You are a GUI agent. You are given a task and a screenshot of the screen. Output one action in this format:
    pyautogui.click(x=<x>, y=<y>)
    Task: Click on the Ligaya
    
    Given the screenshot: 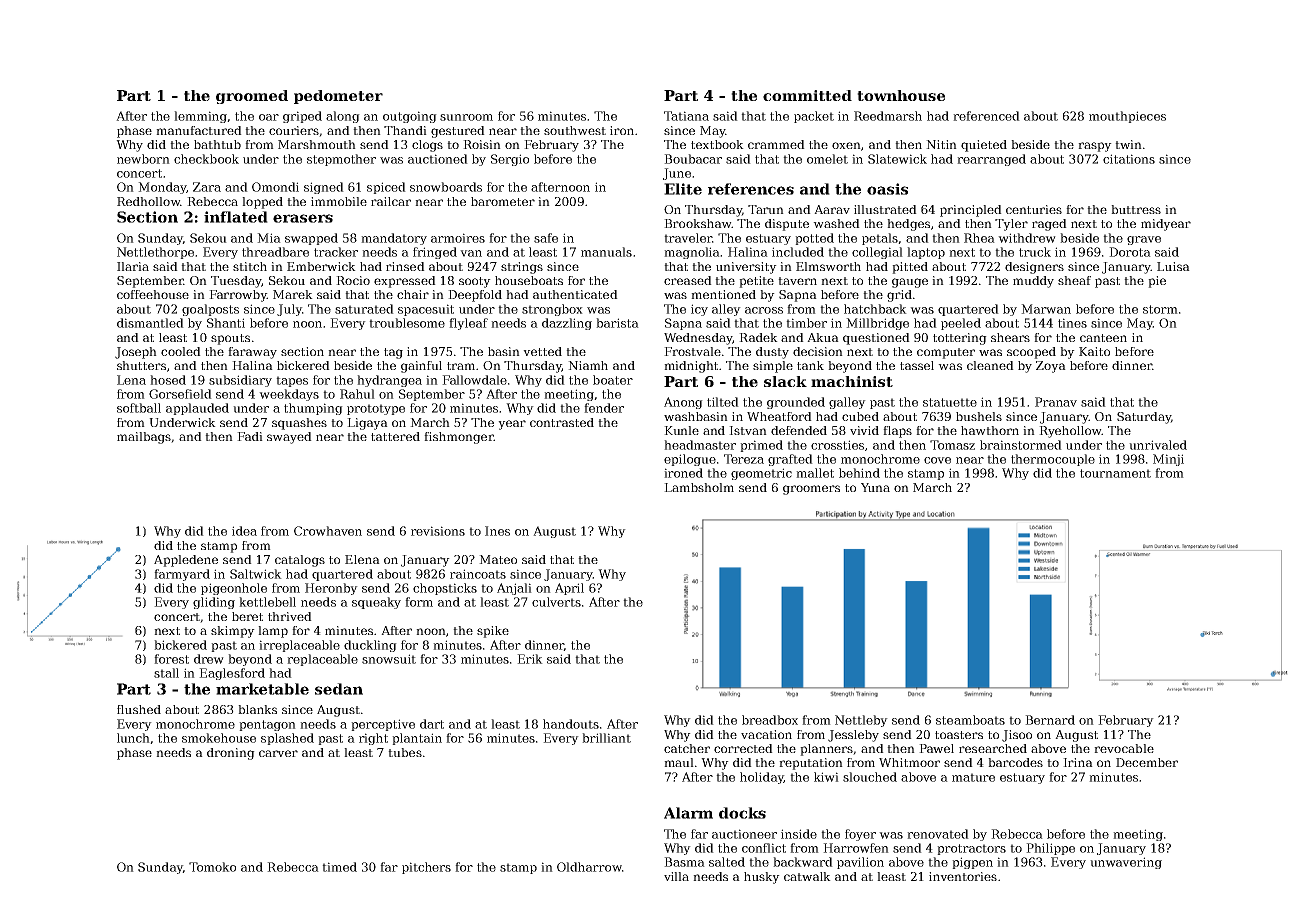 What is the action you would take?
    pyautogui.click(x=367, y=424)
